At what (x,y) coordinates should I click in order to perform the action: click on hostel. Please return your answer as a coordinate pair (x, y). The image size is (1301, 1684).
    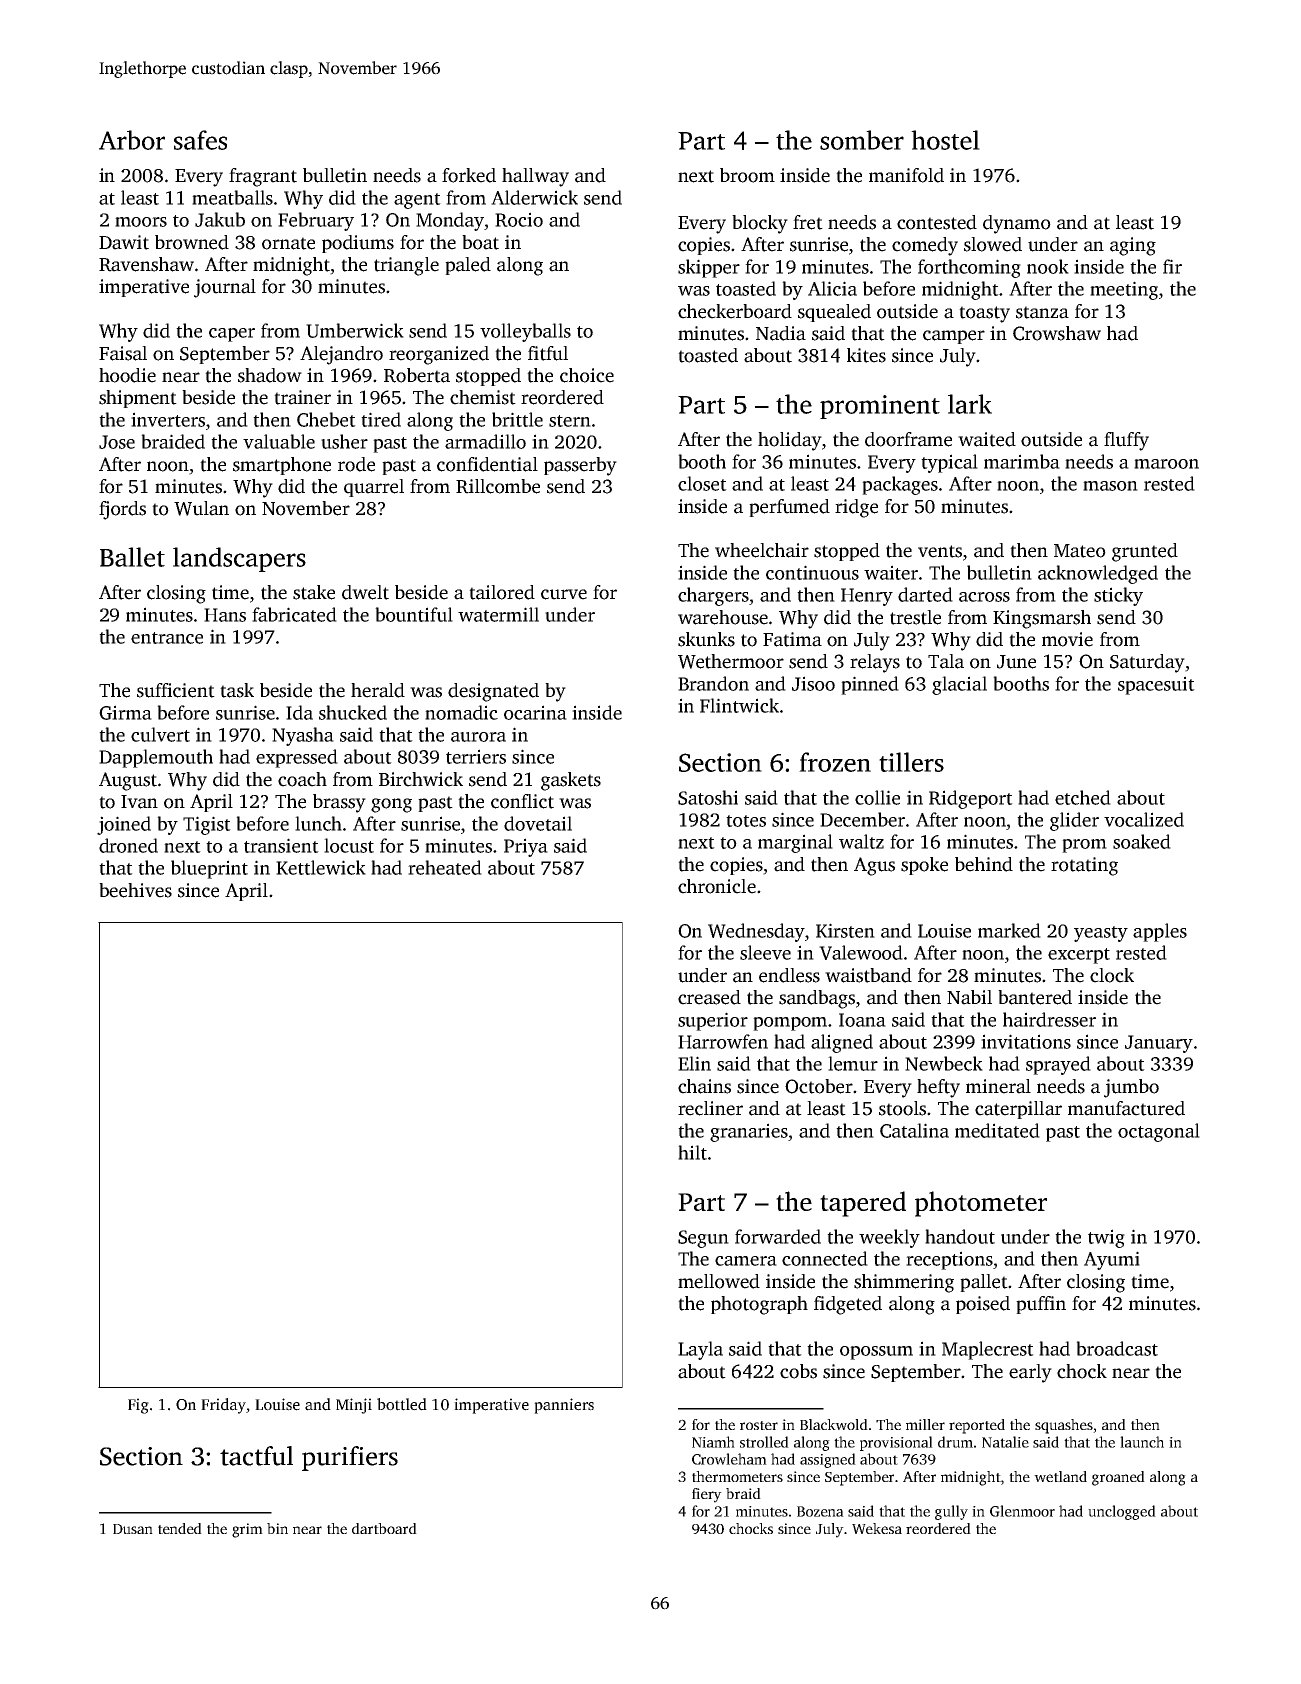
    Looking at the image, I should click on (945, 140).
